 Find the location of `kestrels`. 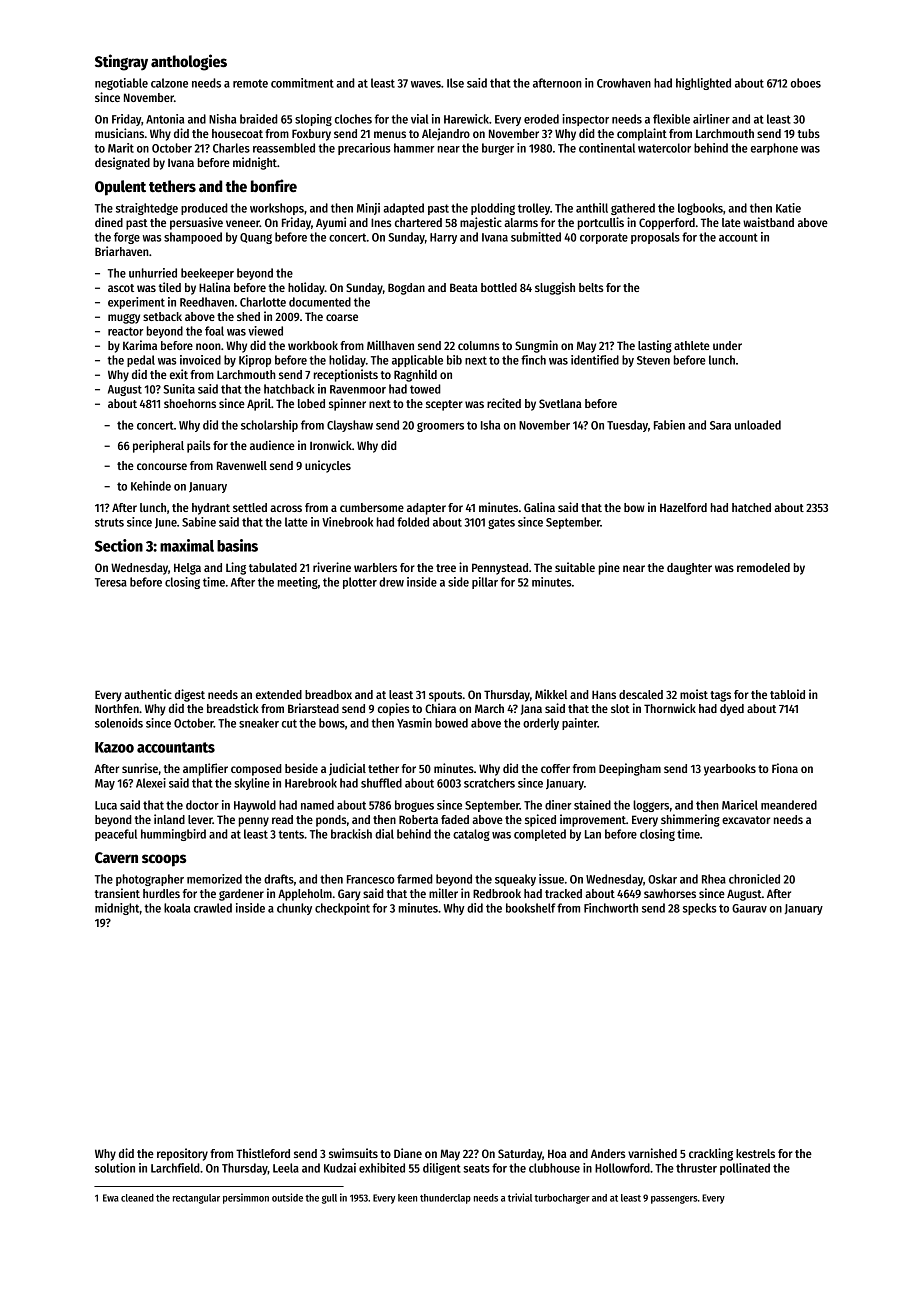

kestrels is located at coordinates (755, 1153).
